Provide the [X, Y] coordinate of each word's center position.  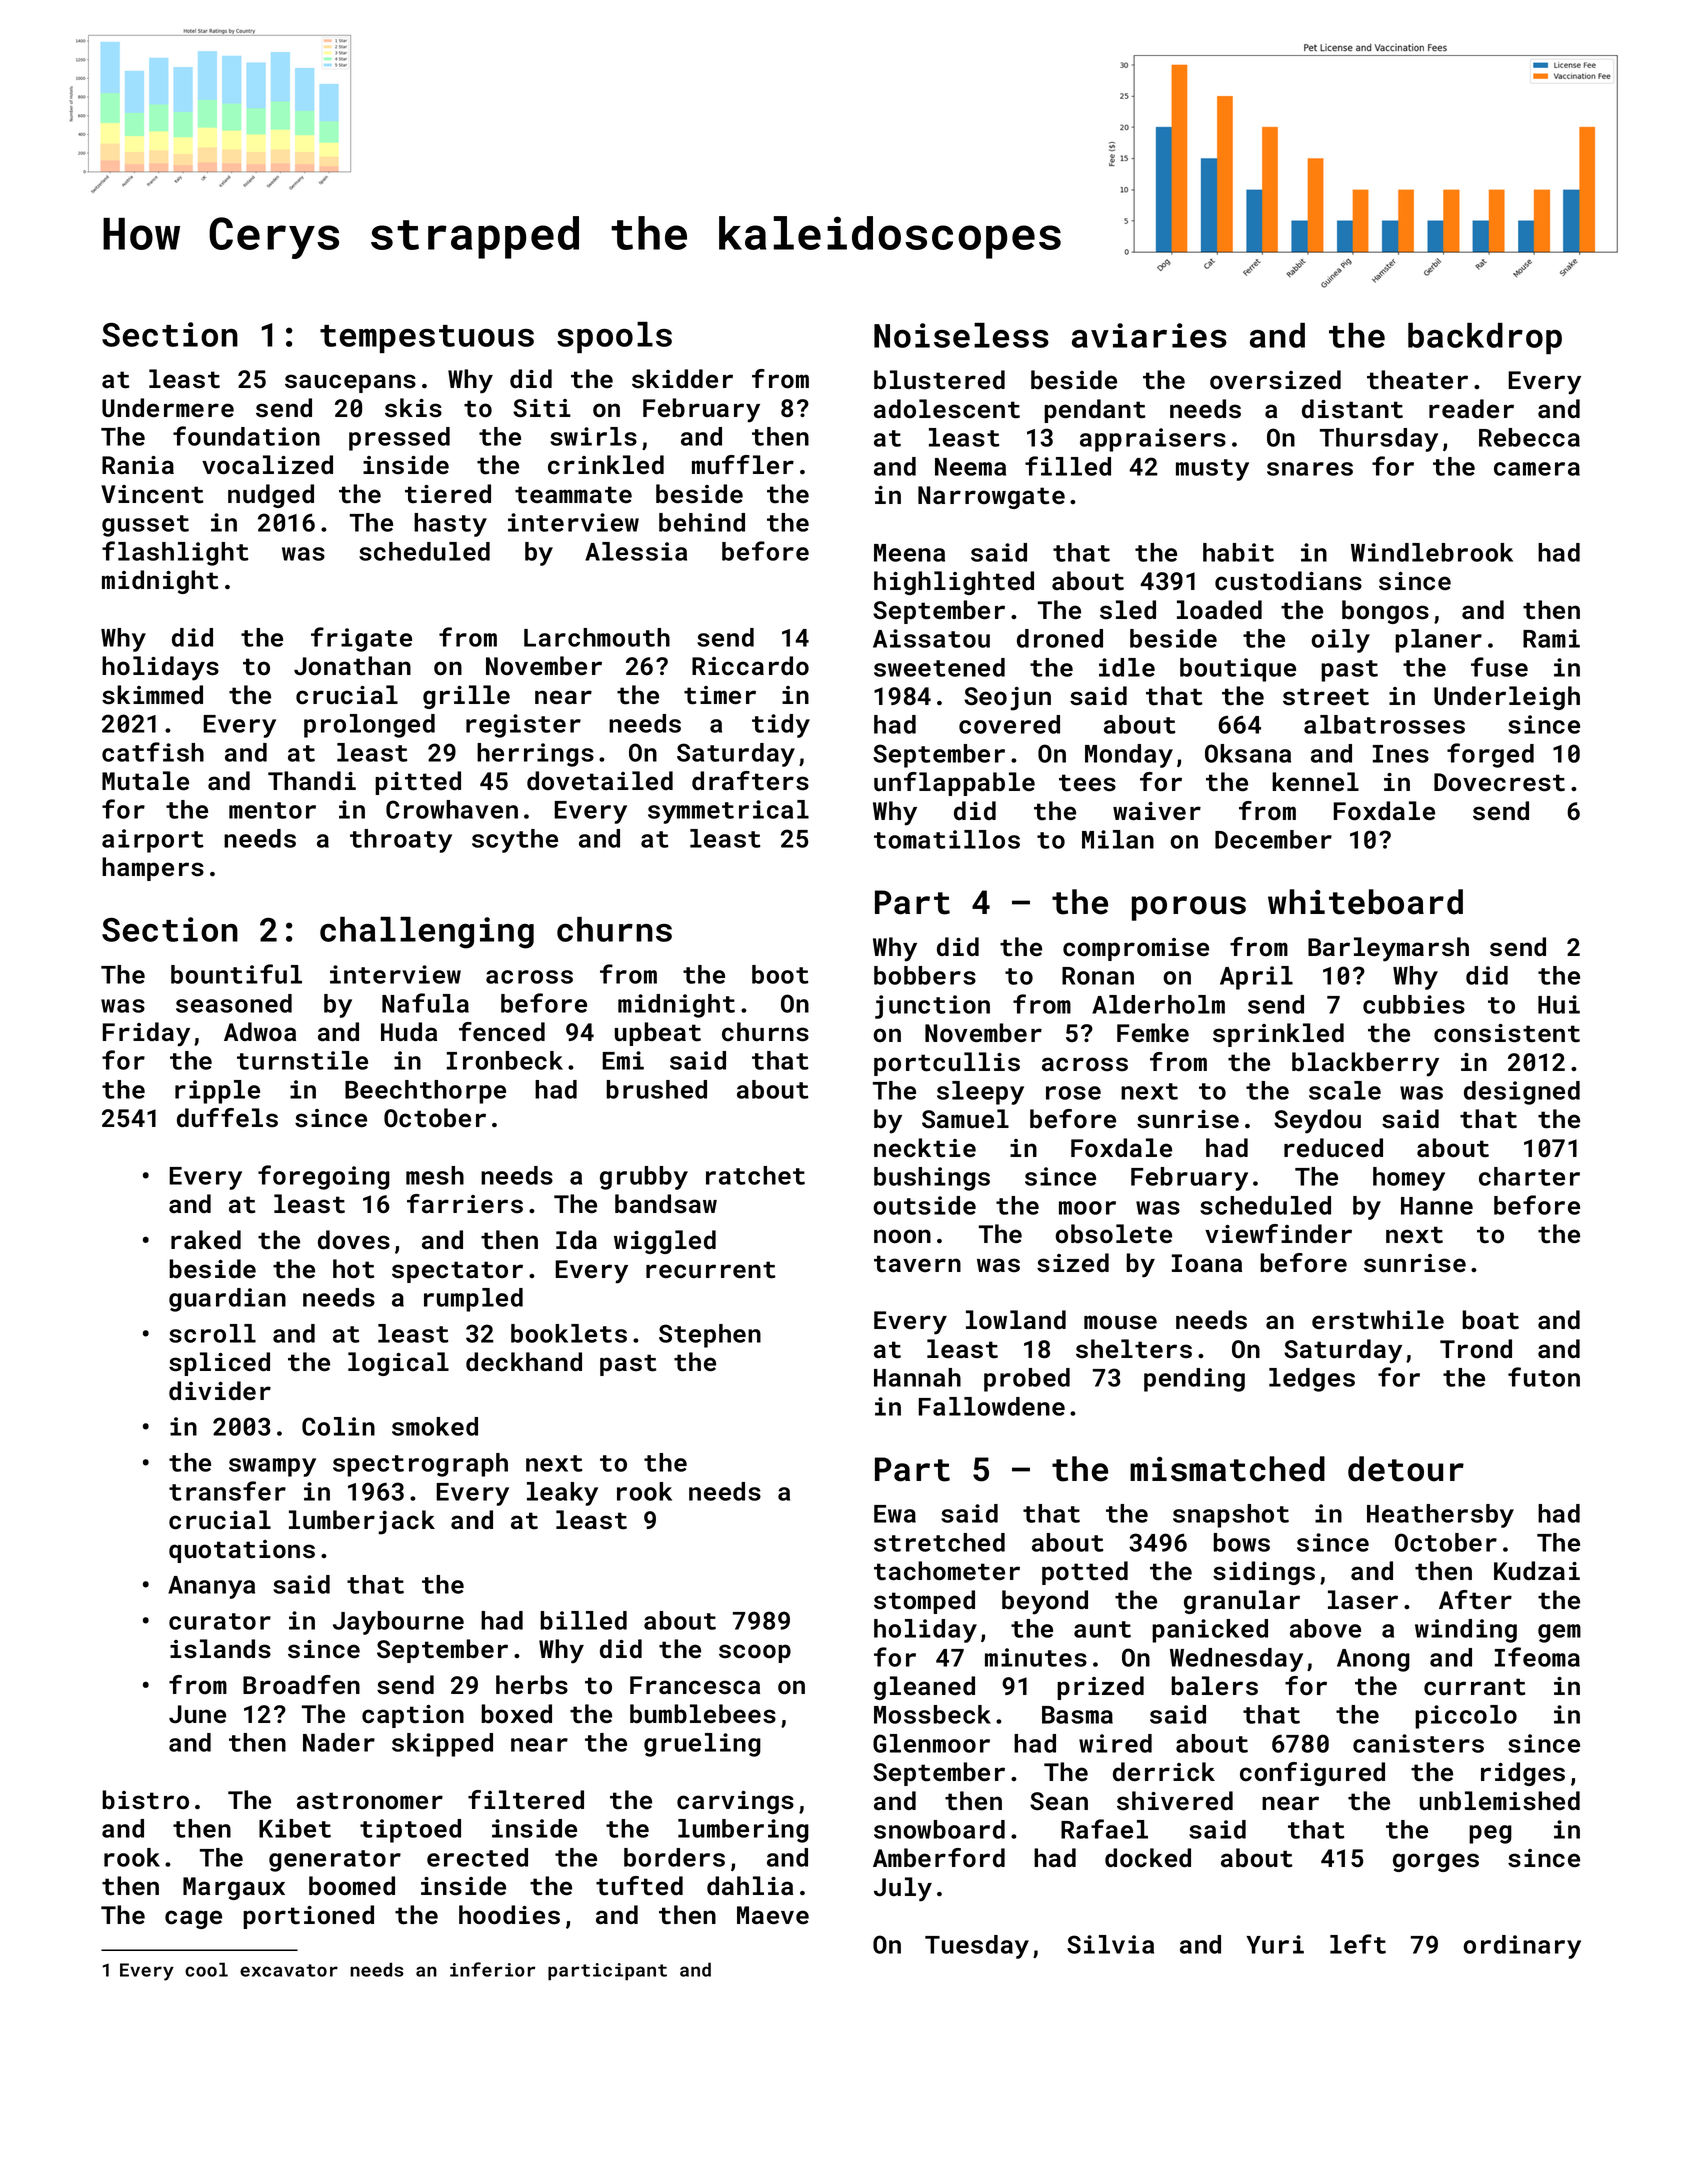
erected [477, 1857]
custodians [1288, 581]
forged [1490, 755]
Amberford [939, 1858]
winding [1466, 1631]
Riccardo [750, 666]
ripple [217, 1092]
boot [780, 974]
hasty [450, 525]
